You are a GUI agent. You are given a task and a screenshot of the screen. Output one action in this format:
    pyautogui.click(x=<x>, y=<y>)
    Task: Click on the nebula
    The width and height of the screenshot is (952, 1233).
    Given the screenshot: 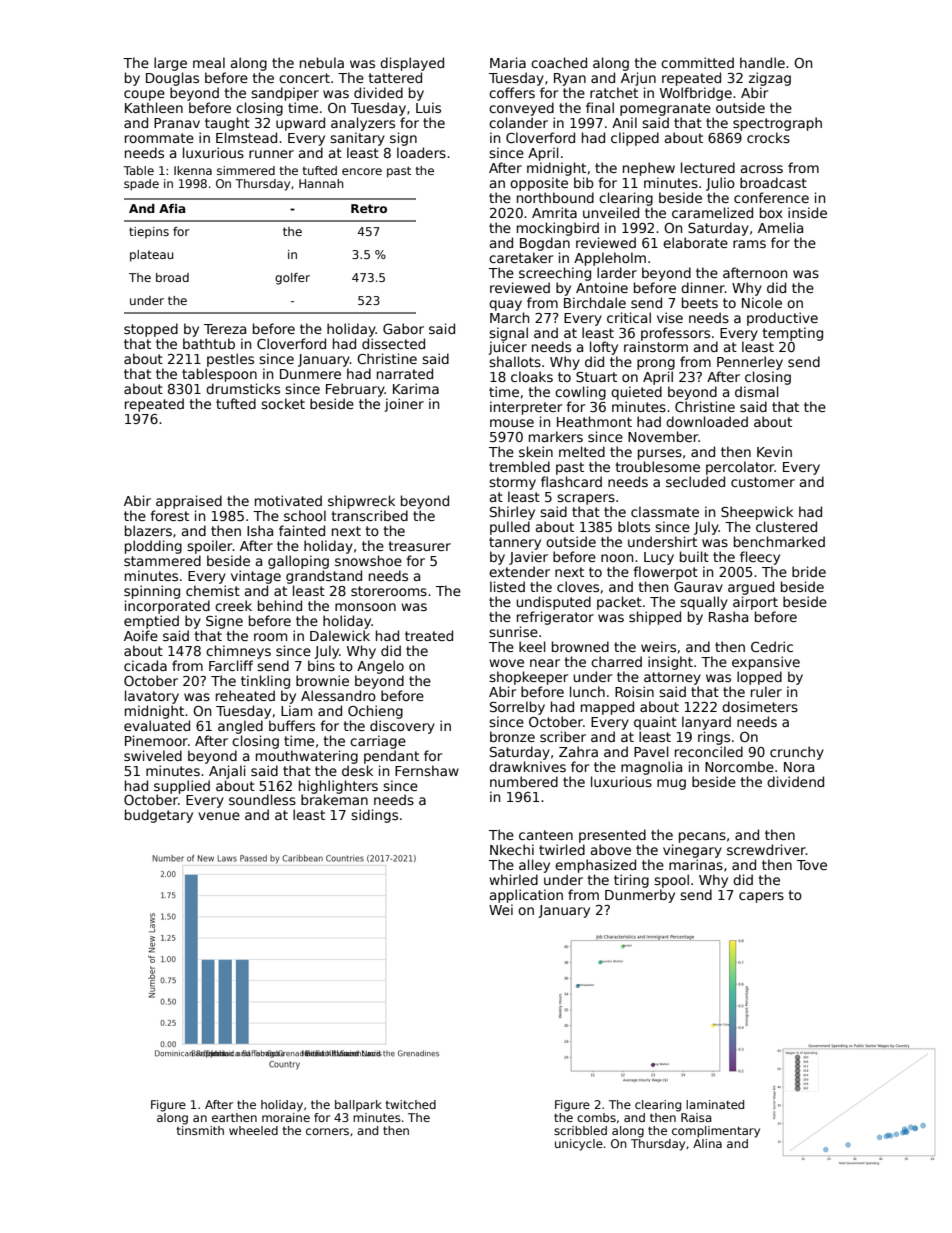 What is the action you would take?
    pyautogui.click(x=322, y=62)
